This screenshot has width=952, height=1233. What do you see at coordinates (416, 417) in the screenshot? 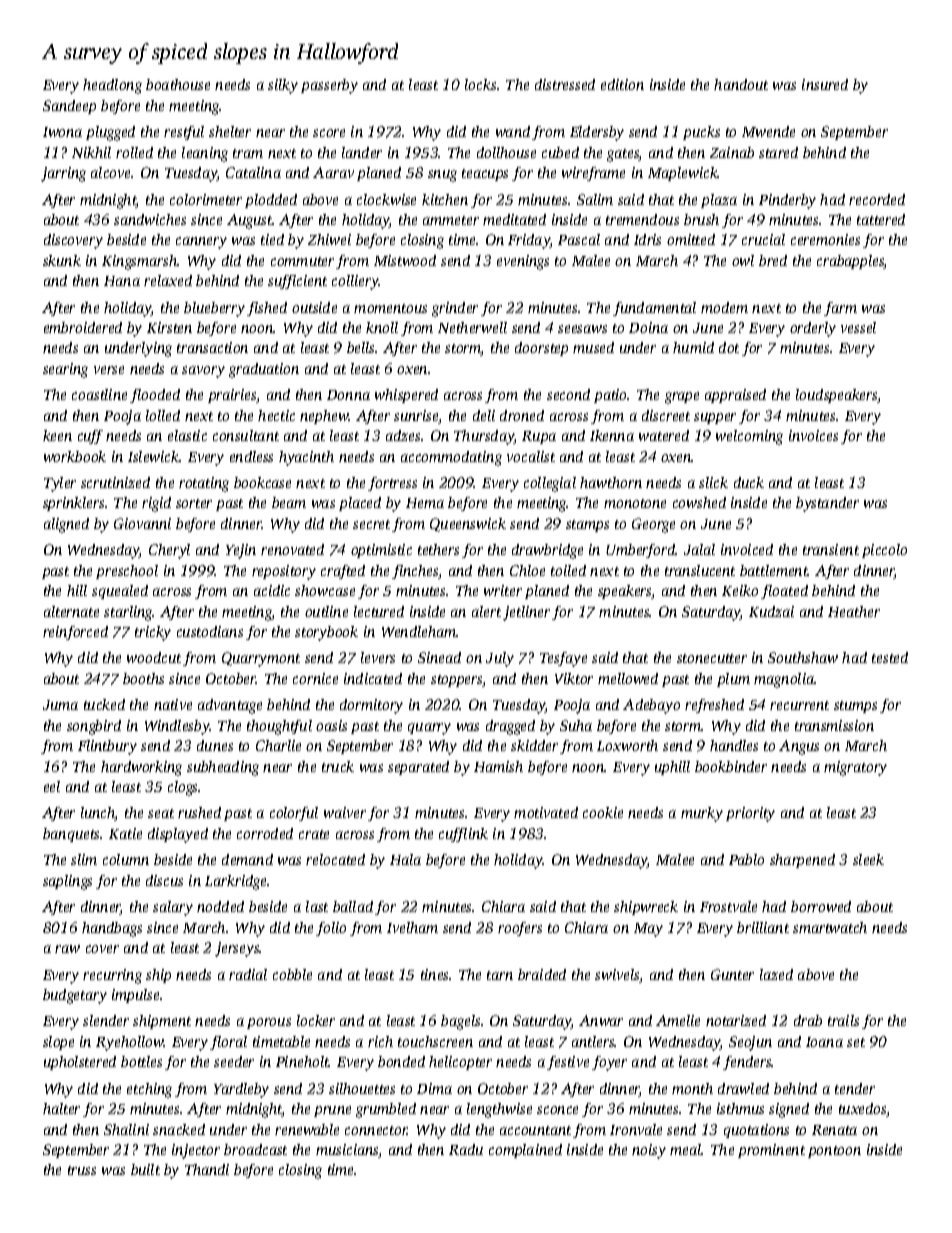
I see `sunrise` at bounding box center [416, 417].
